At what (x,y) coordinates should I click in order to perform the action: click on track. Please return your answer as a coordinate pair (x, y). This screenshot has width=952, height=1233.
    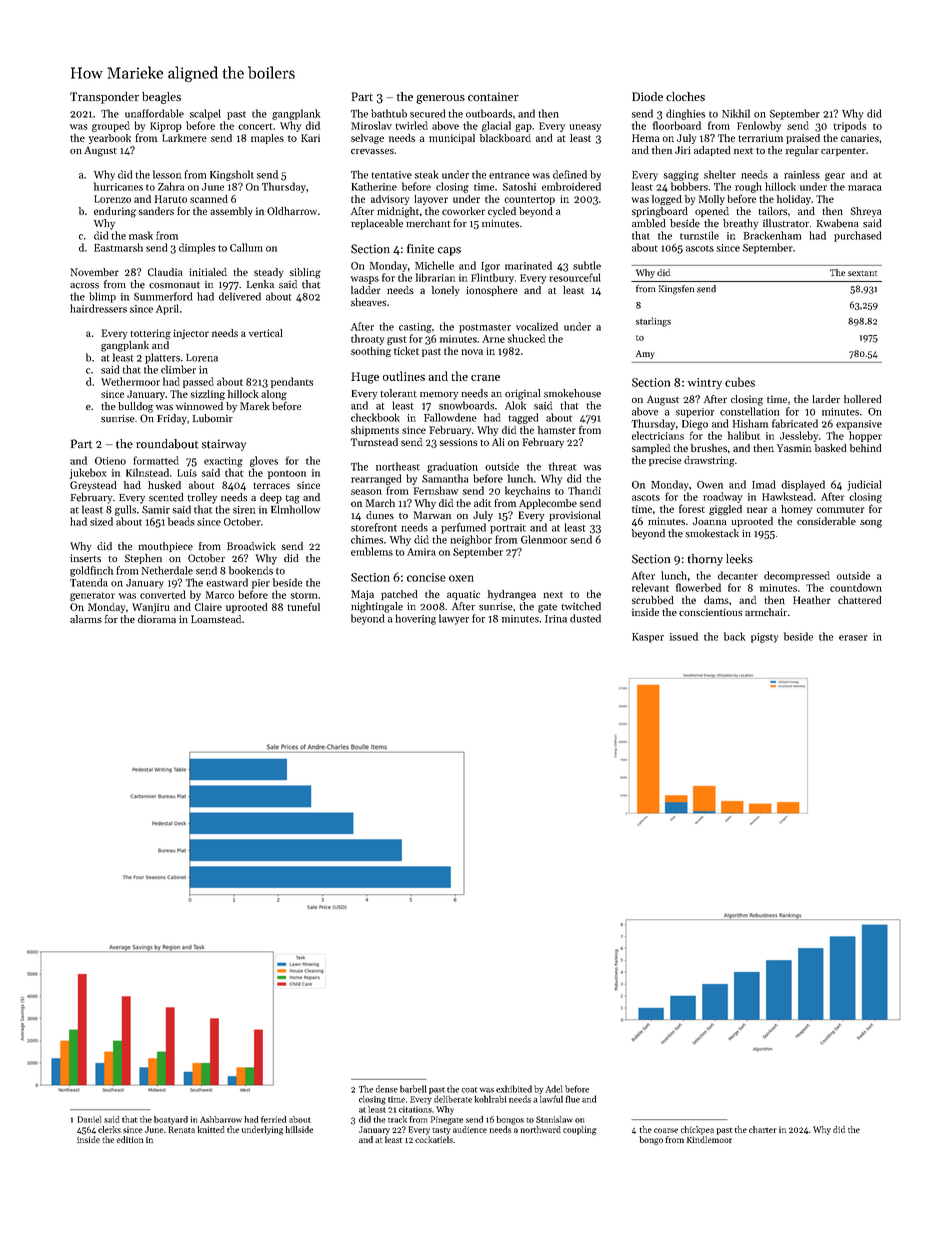
    Looking at the image, I should click on (397, 1119).
